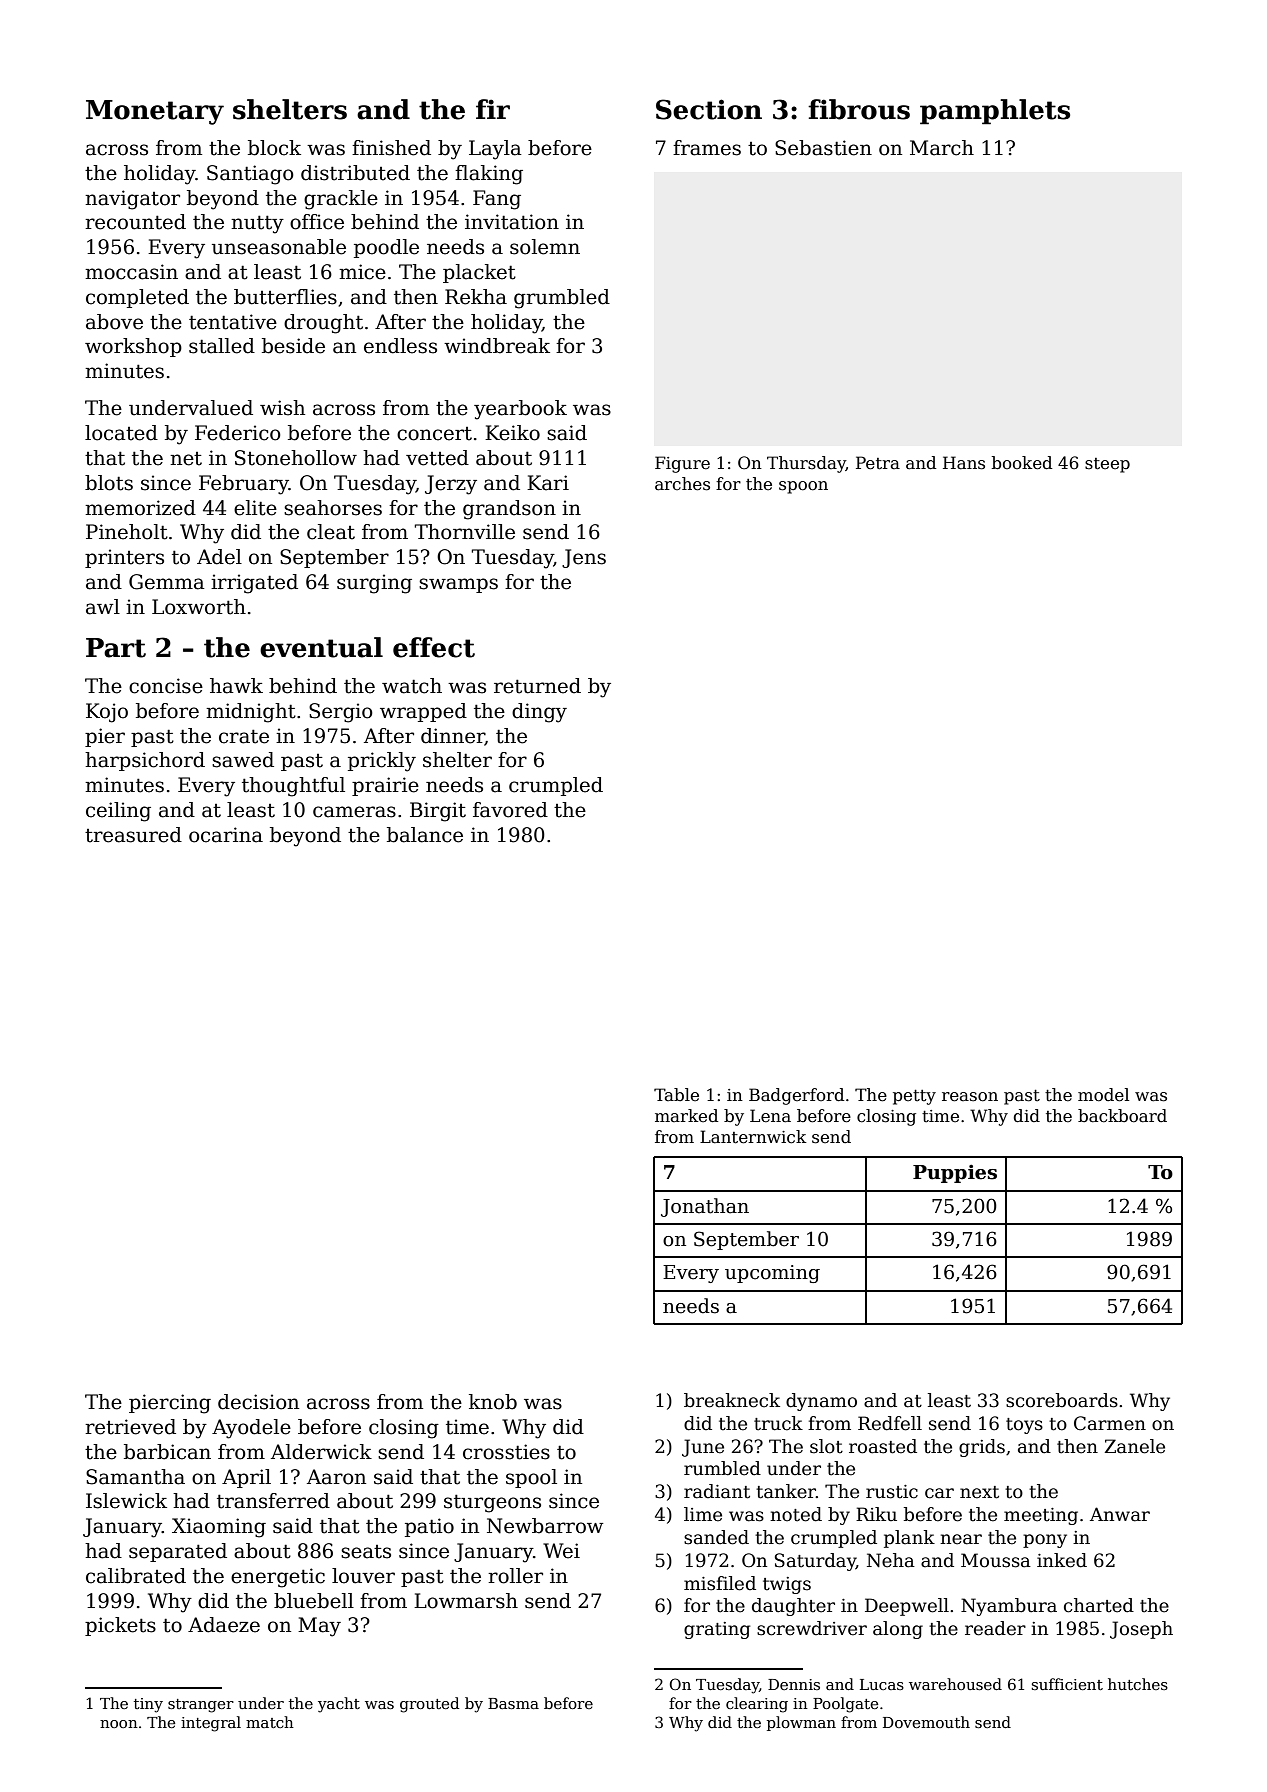 This screenshot has width=1267, height=1792. Describe the element at coordinates (806, 464) in the screenshot. I see `Thursday` at that location.
